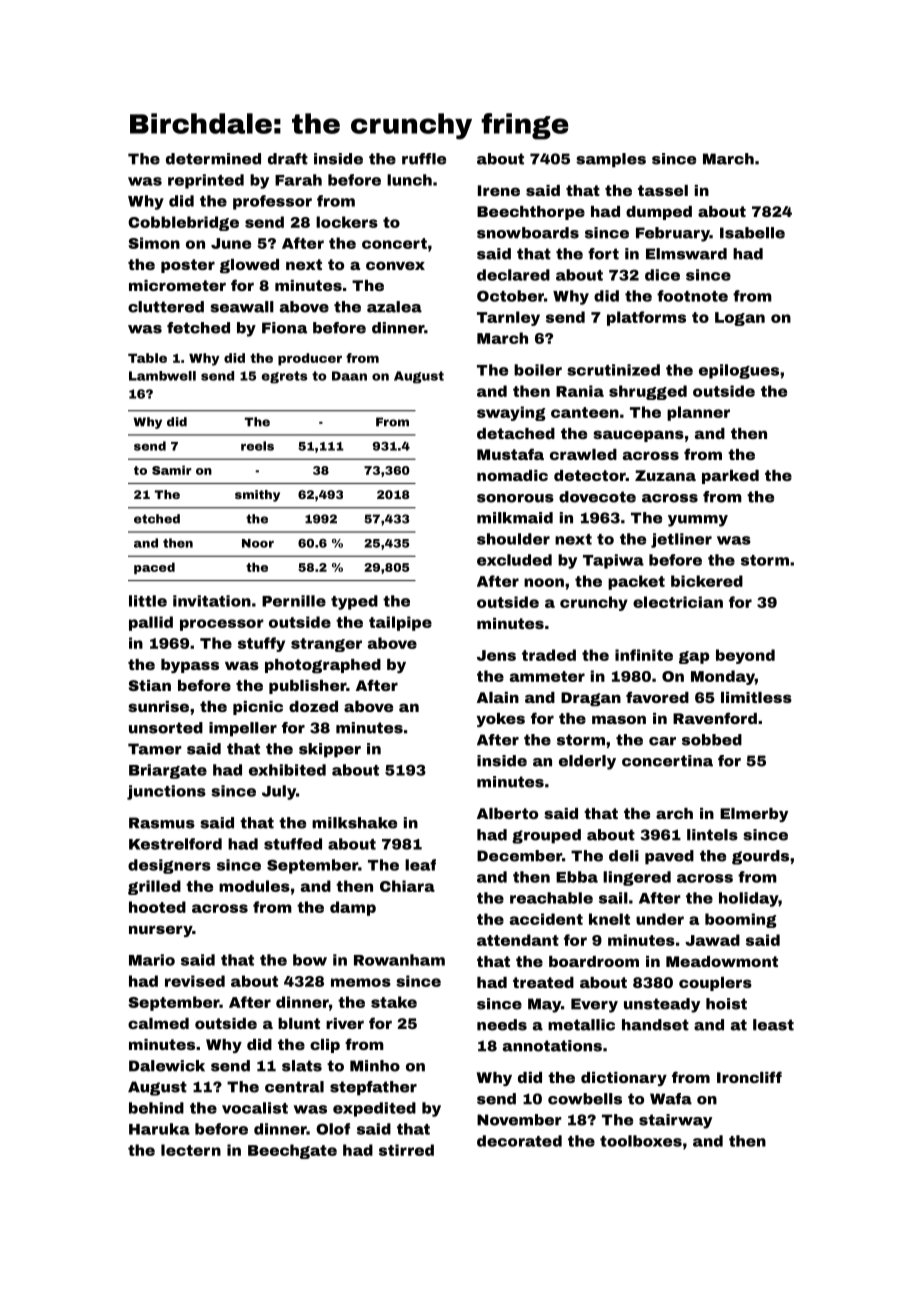 The width and height of the document is (924, 1311). What do you see at coordinates (752, 233) in the document?
I see `Isabelle` at bounding box center [752, 233].
